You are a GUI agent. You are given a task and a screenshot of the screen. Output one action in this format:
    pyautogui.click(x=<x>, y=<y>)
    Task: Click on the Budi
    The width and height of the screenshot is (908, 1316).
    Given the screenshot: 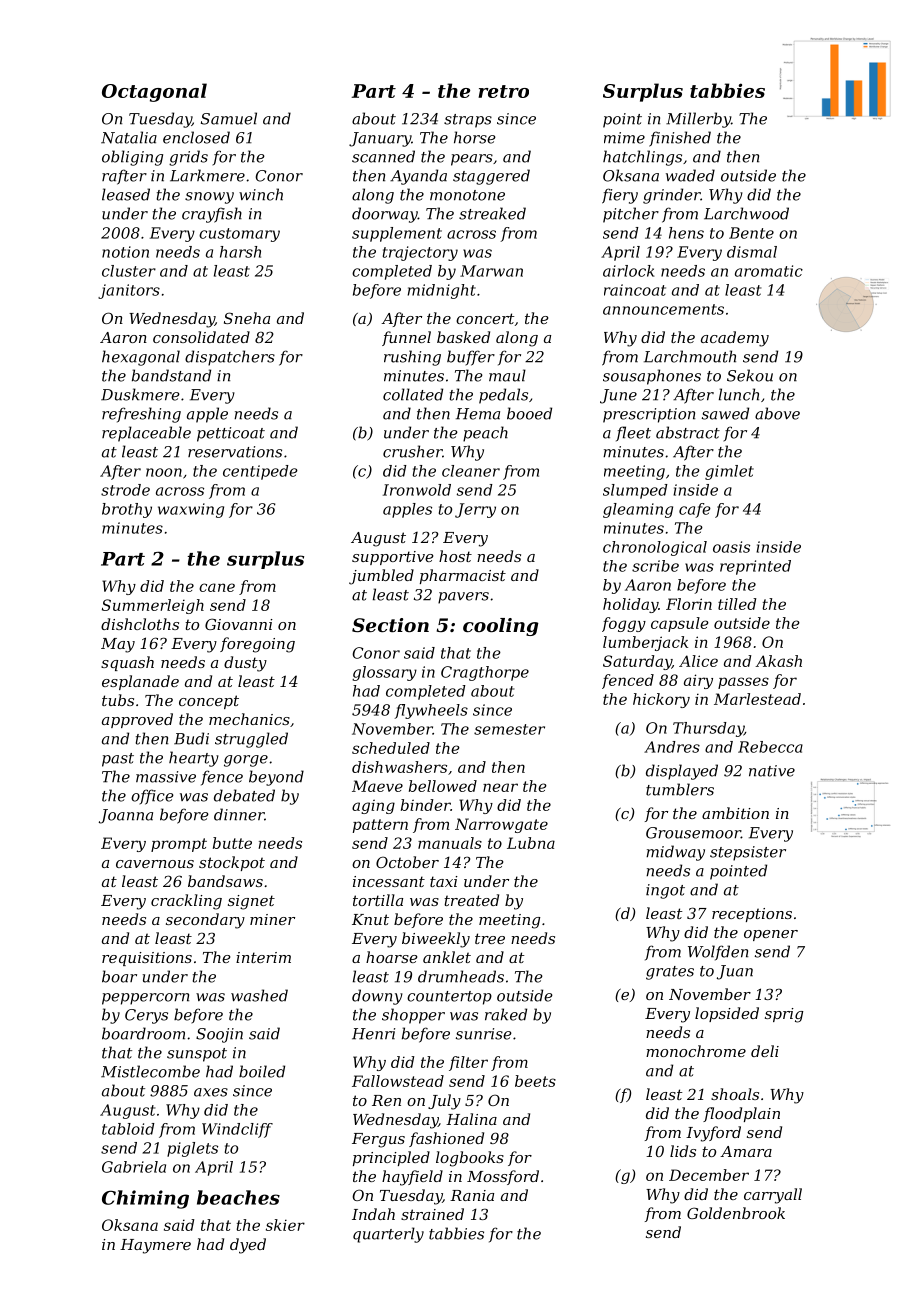 What is the action you would take?
    pyautogui.click(x=191, y=738)
